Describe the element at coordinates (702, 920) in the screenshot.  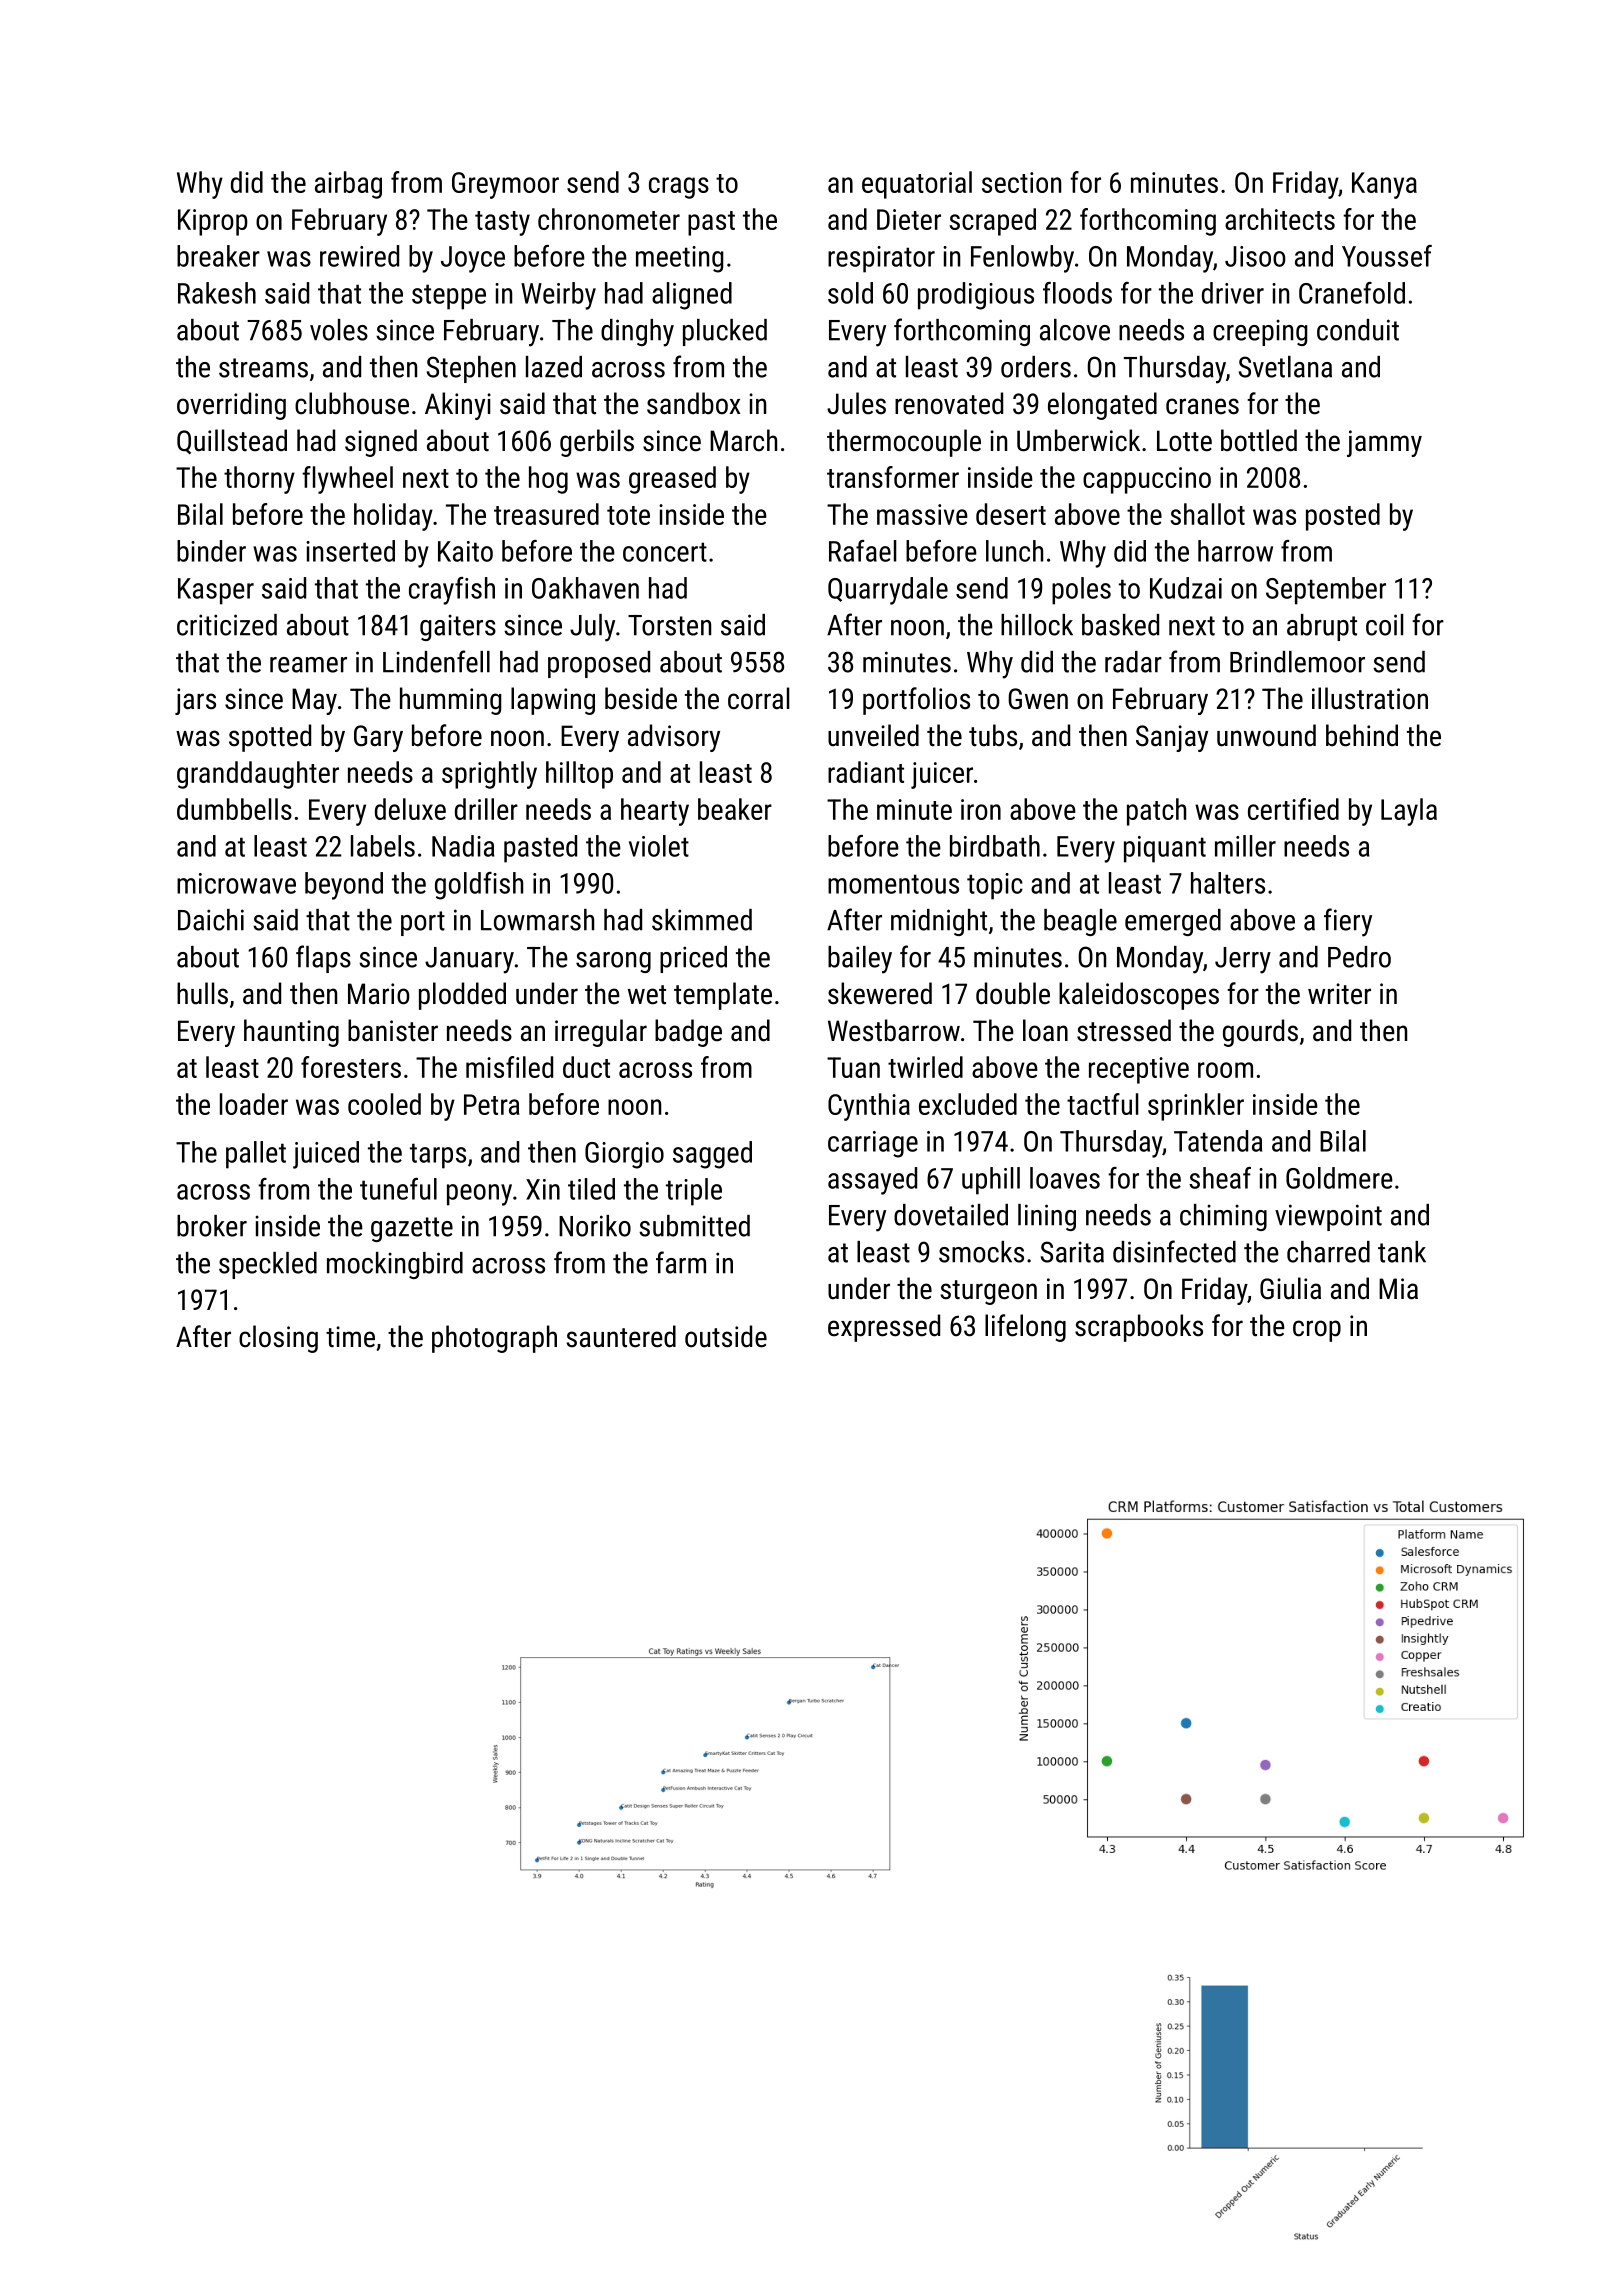
I see `skimmed` at that location.
